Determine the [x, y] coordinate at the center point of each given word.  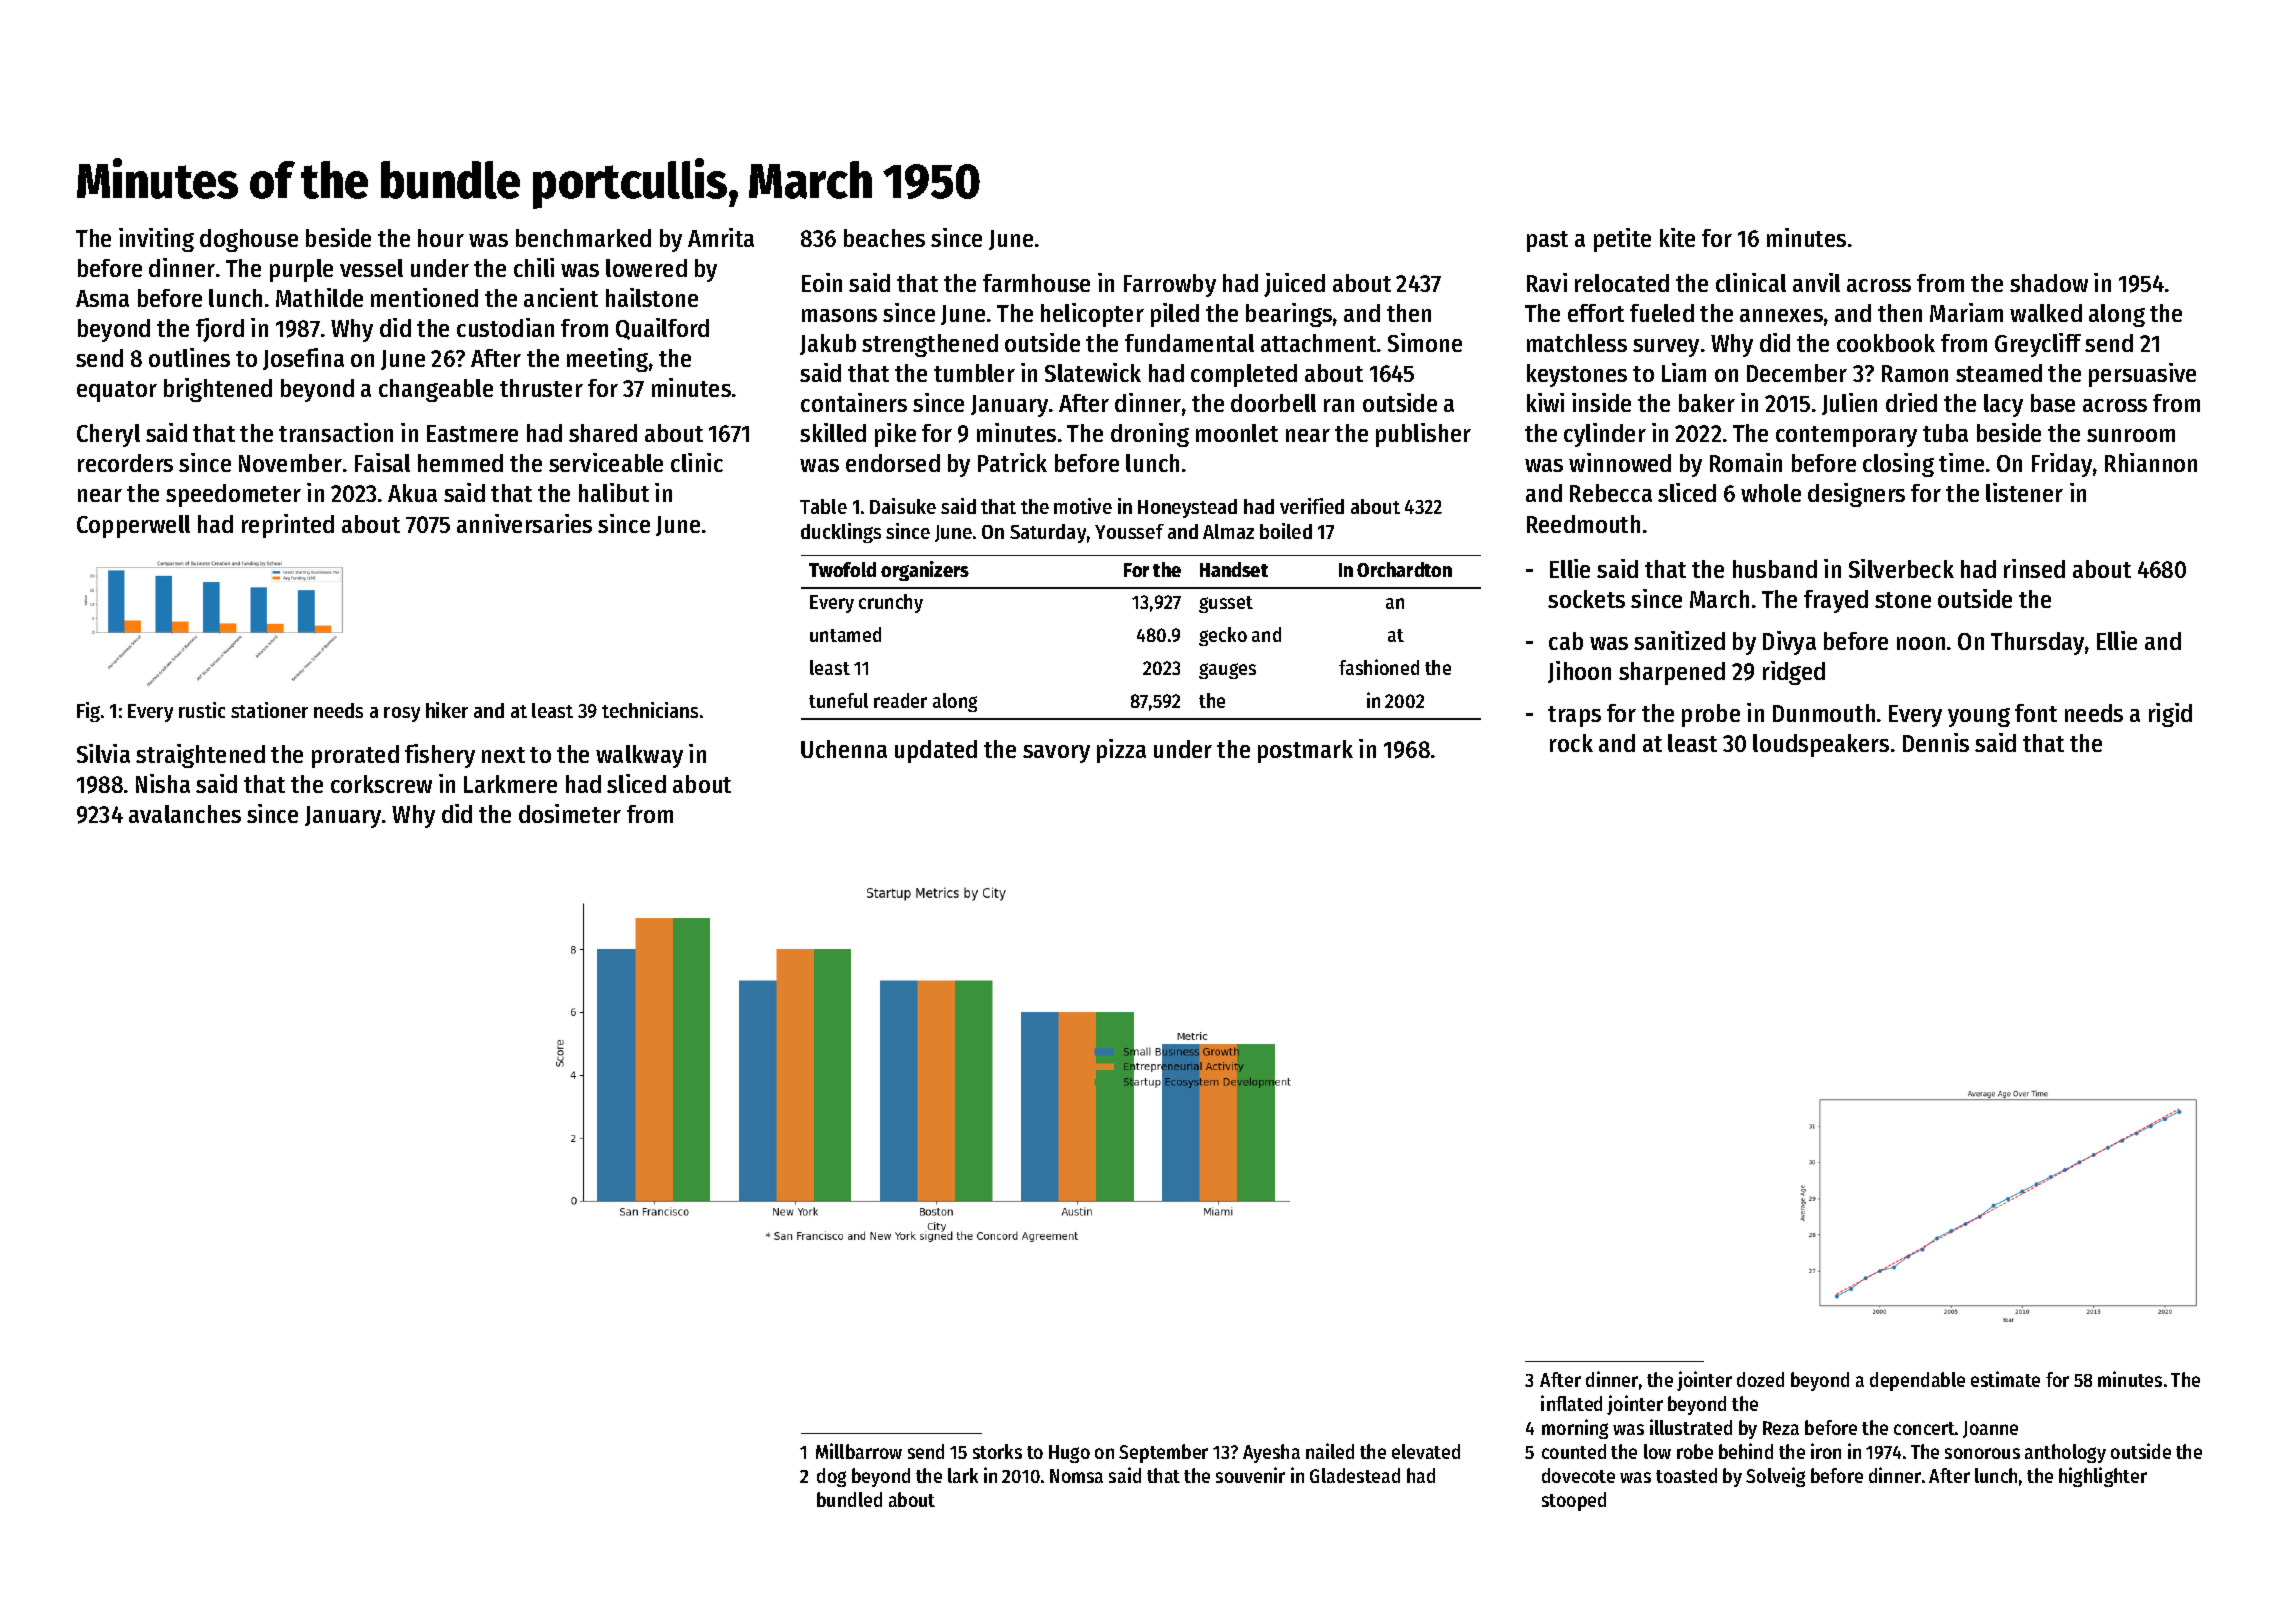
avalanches [185, 814]
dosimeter [570, 813]
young [1979, 717]
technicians [650, 710]
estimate [2005, 1379]
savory [1056, 754]
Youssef [1129, 531]
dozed [1760, 1379]
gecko [1223, 636]
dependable [1917, 1381]
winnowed [1620, 462]
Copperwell [133, 526]
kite [1677, 237]
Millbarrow [859, 1451]
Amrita [721, 237]
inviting [156, 240]
